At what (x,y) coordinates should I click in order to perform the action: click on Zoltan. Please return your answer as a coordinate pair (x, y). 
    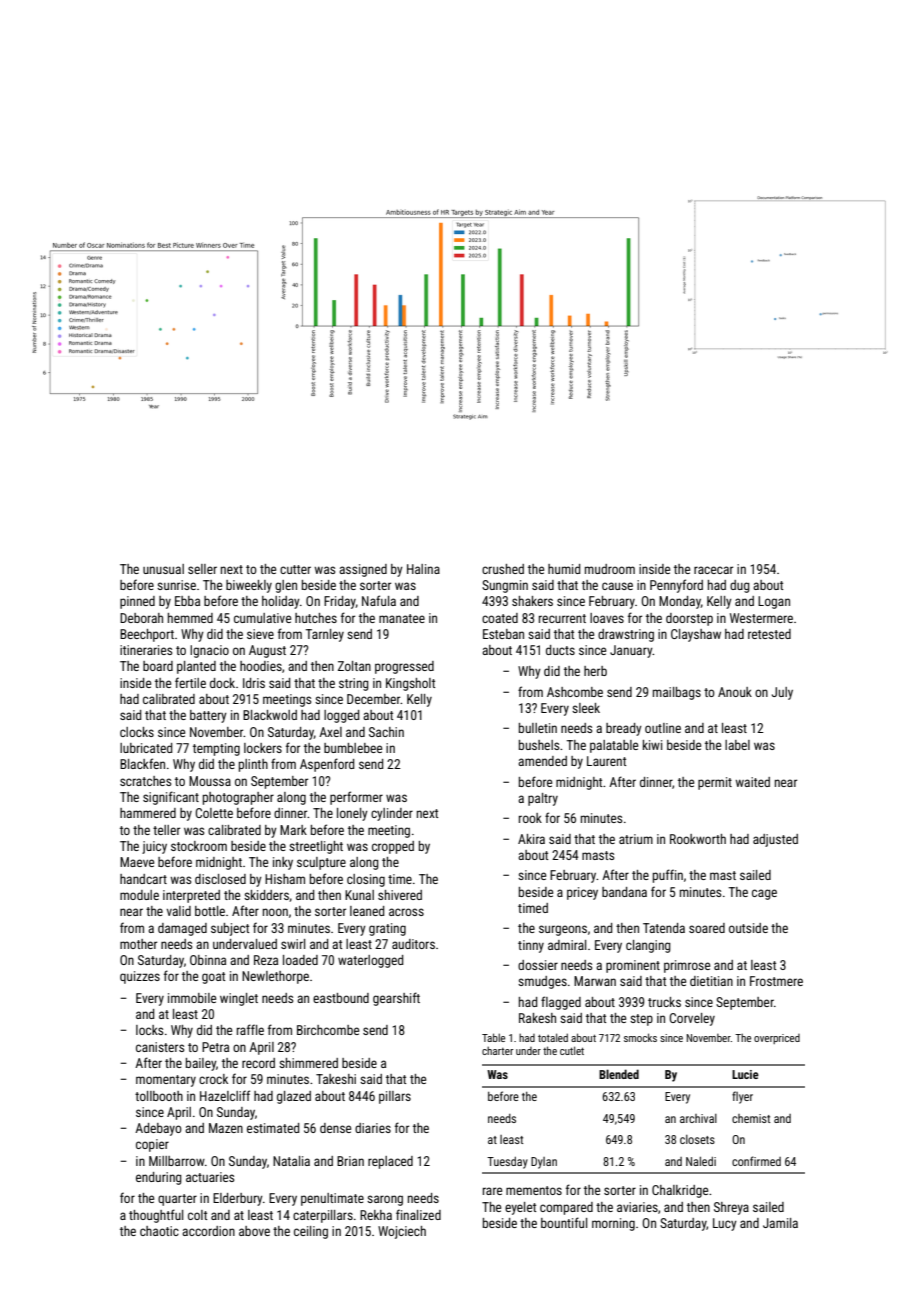
    Looking at the image, I should click on (354, 666).
